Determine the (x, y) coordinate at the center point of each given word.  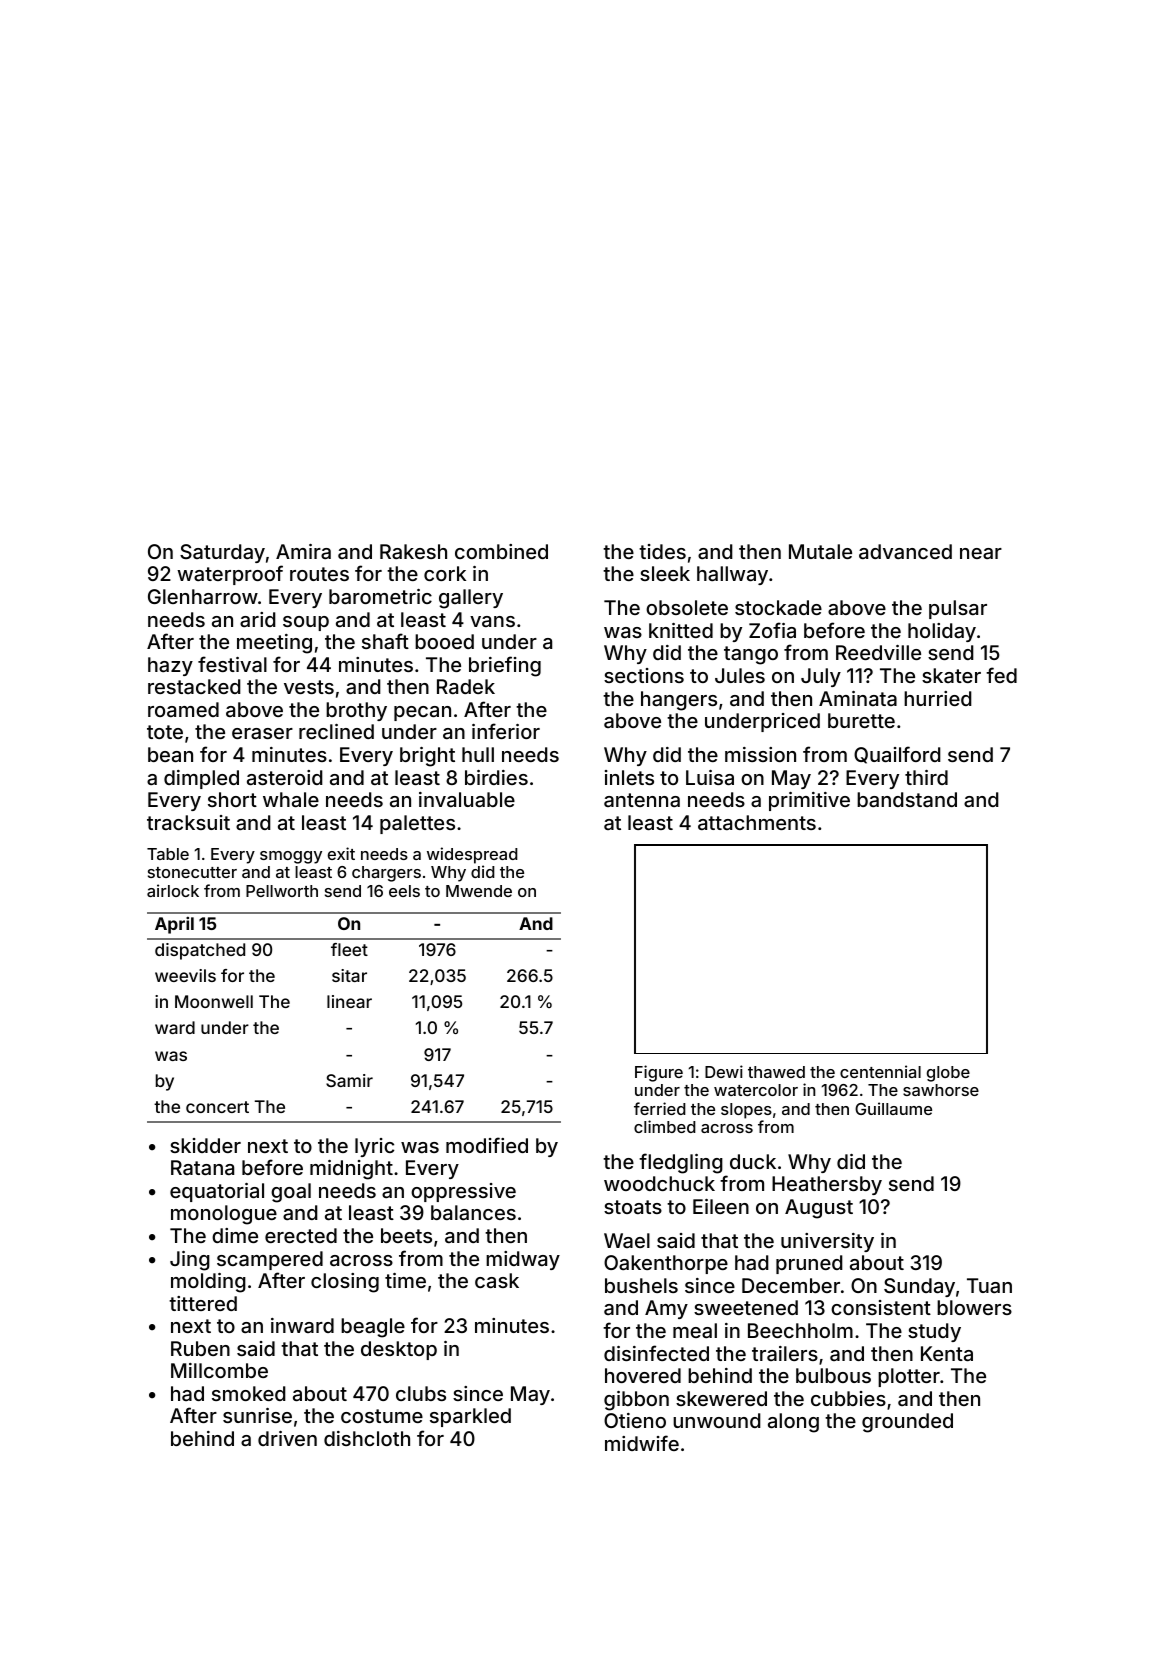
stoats (633, 1207)
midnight (351, 1170)
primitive (809, 801)
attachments (757, 822)
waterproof (230, 575)
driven (287, 1438)
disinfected (656, 1353)
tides (662, 551)
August (819, 1209)
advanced (905, 551)
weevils (185, 975)
